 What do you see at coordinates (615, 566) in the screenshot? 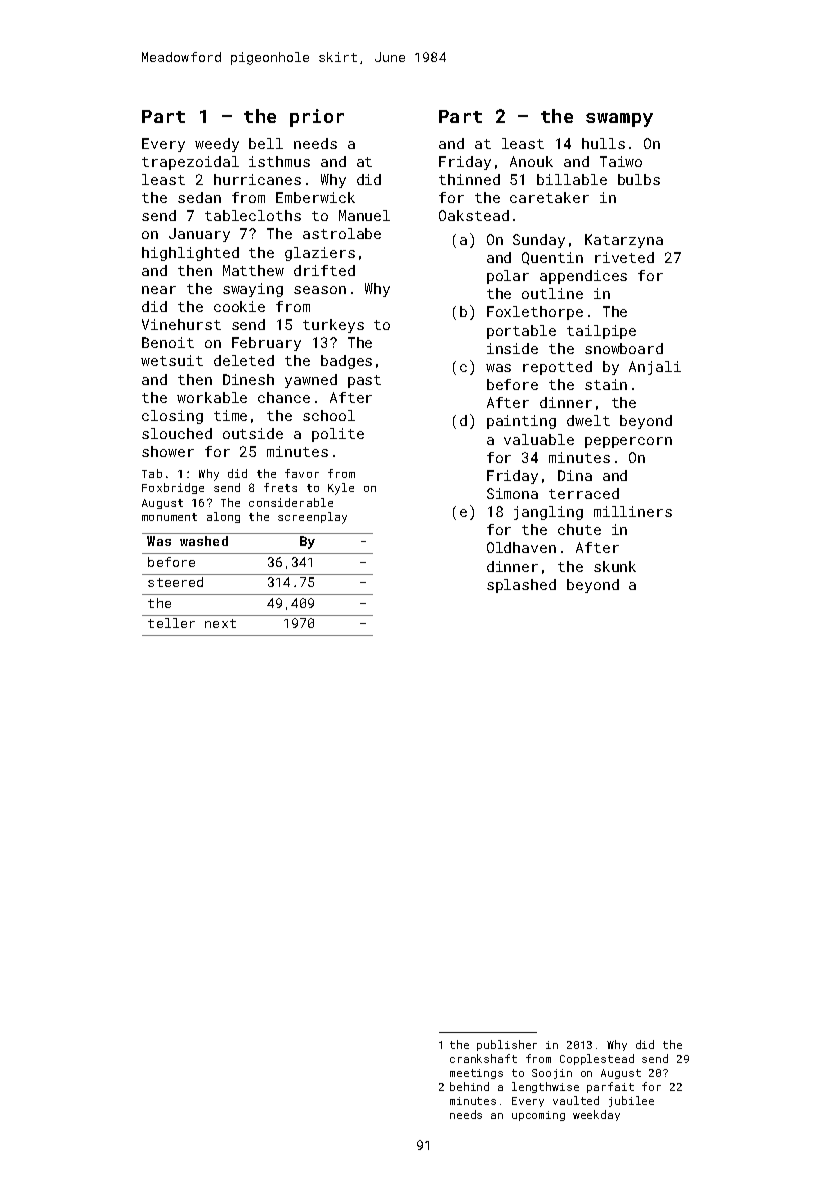
I see `skunk` at bounding box center [615, 566].
